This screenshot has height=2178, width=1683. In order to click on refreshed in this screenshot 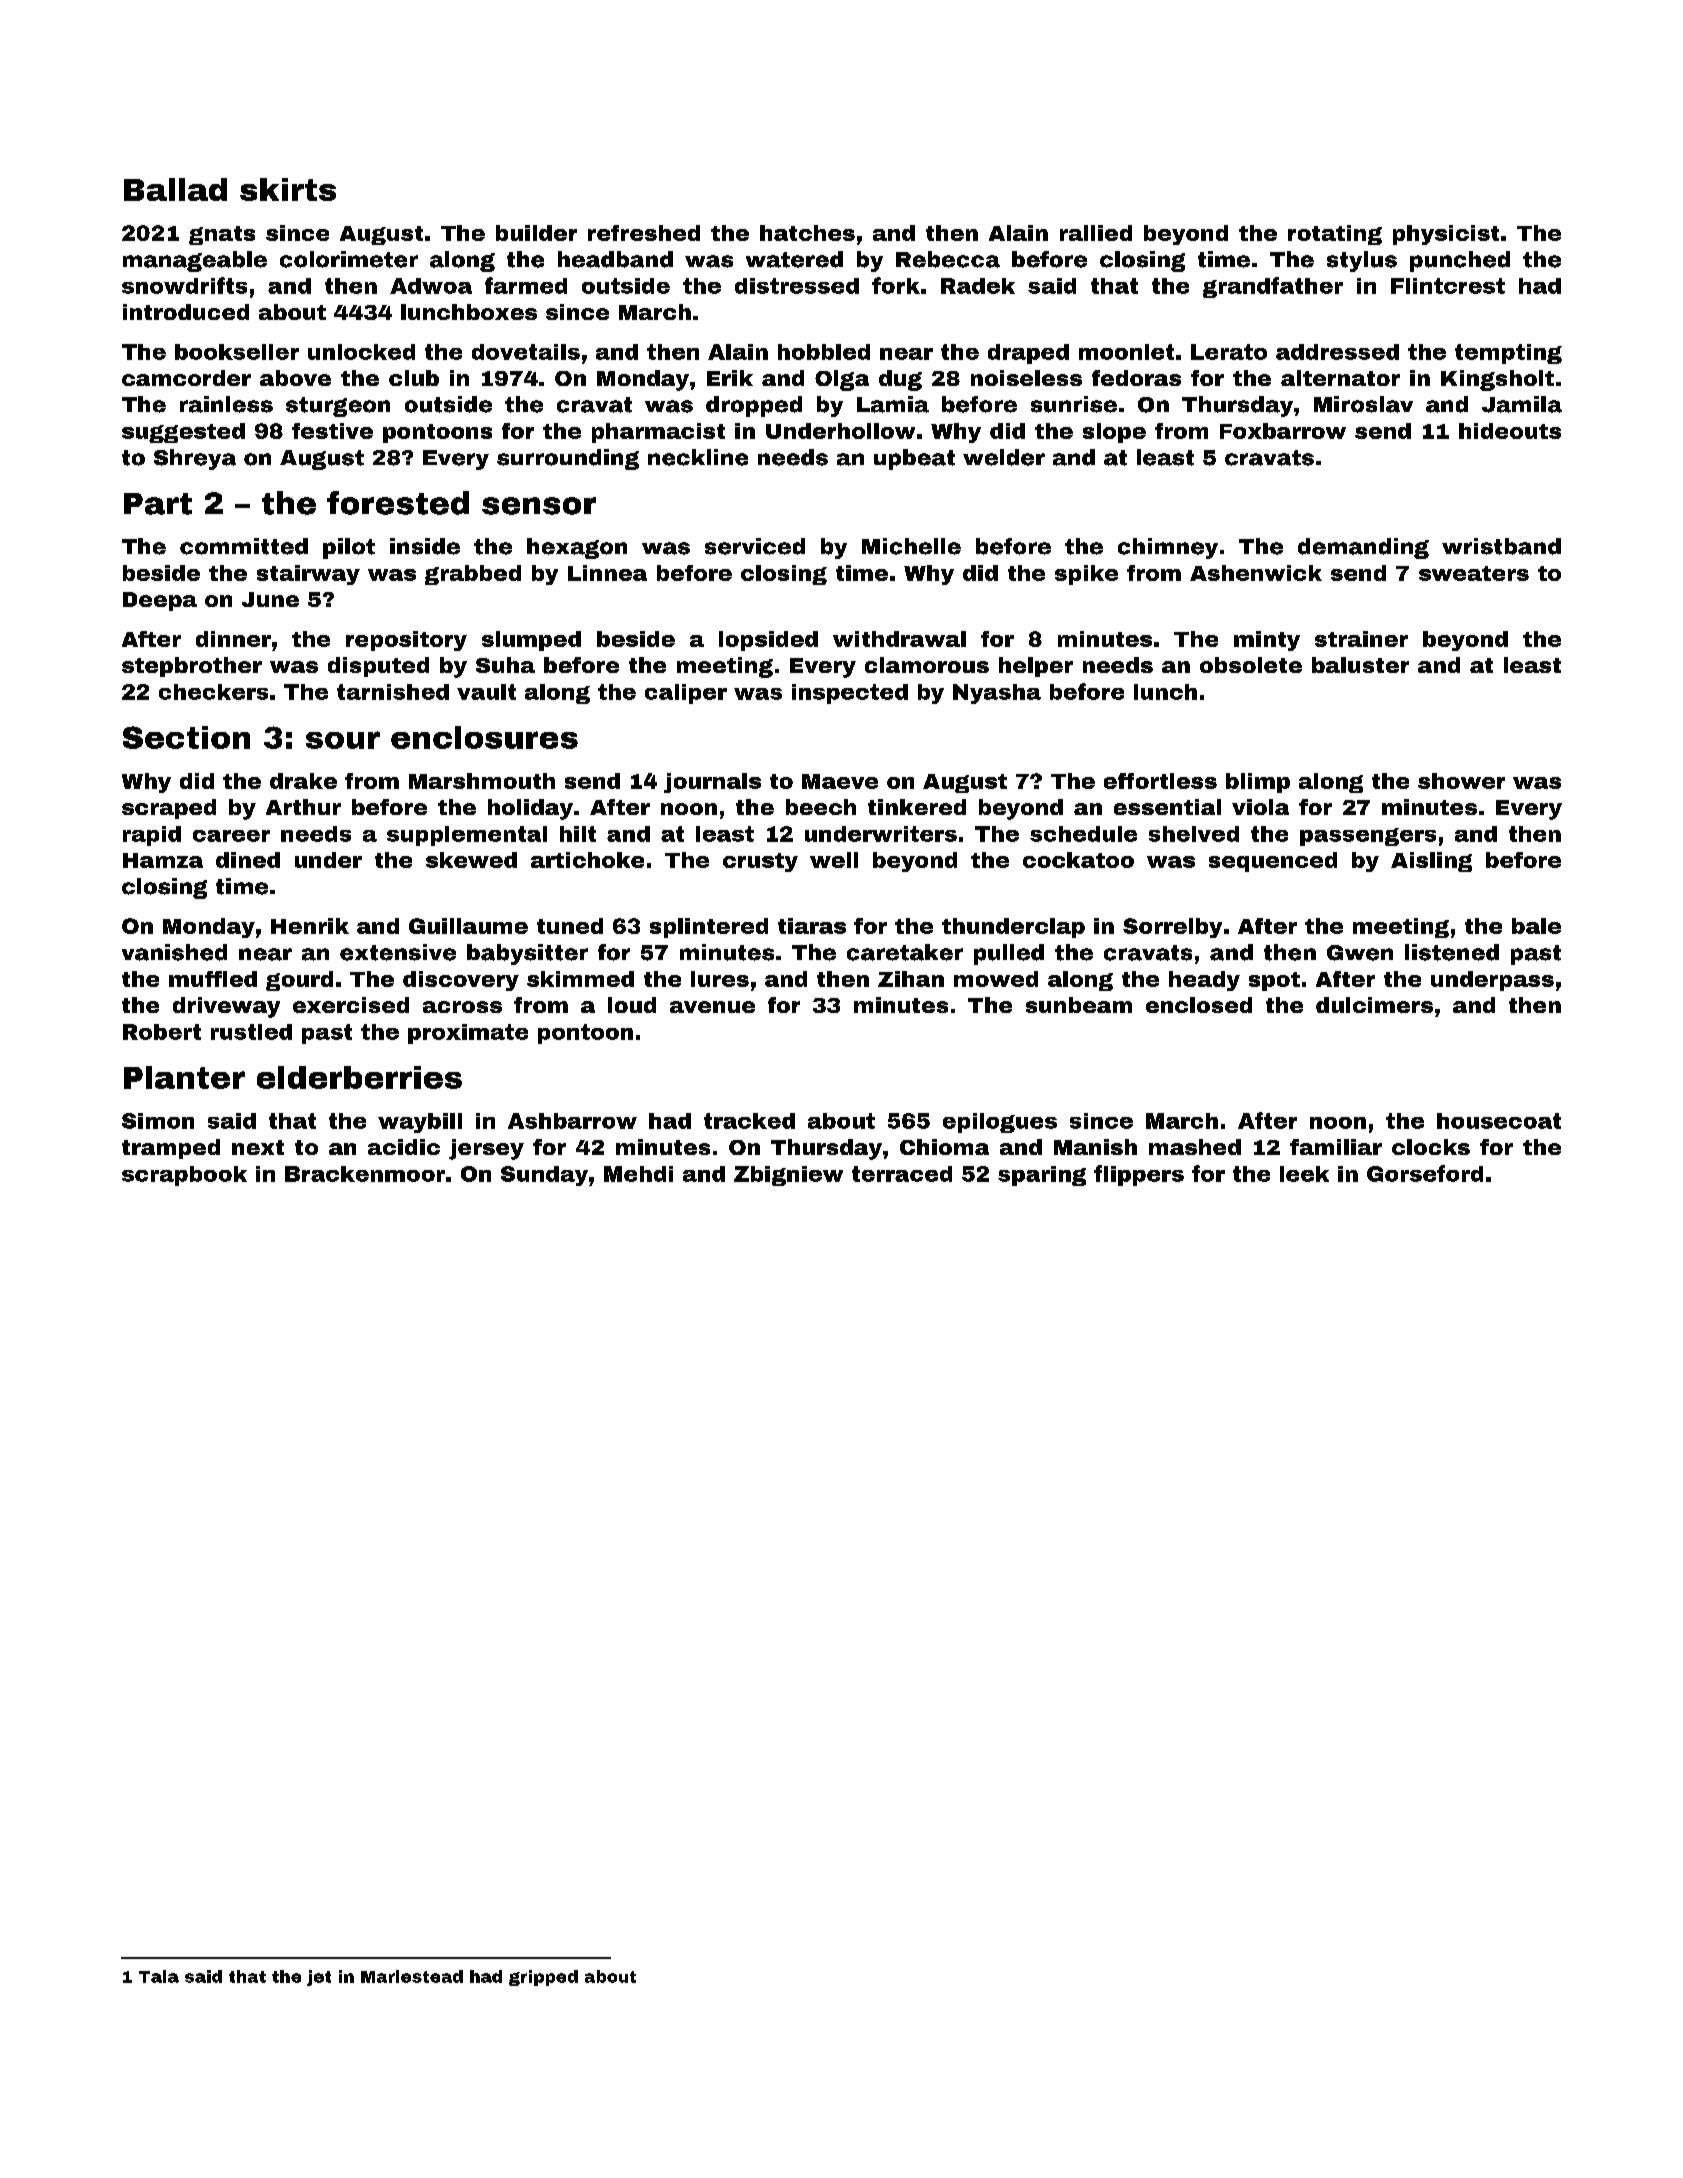, I will do `click(644, 233)`.
